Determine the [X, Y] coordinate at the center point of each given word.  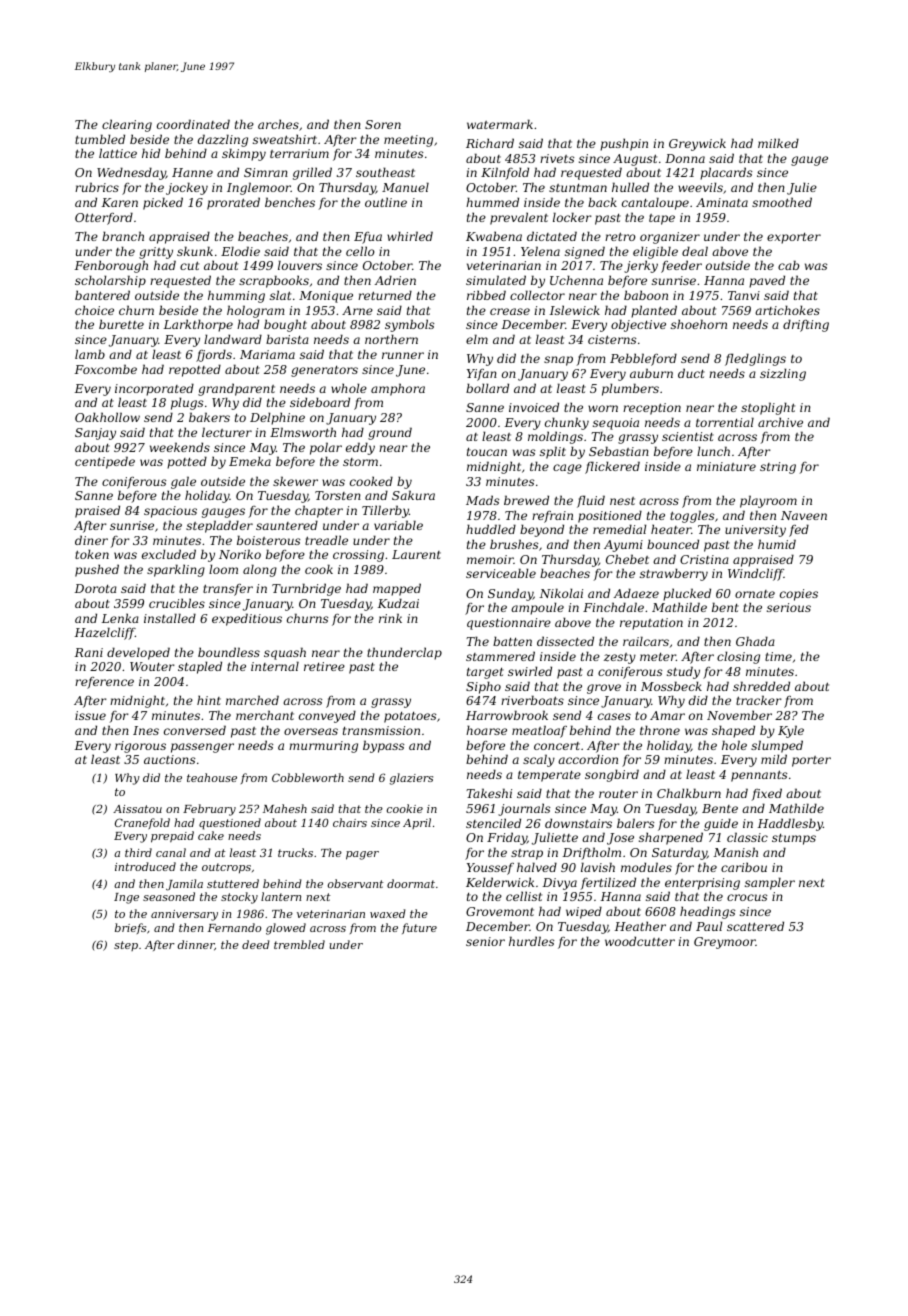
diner [91, 540]
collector [537, 295]
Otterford [104, 218]
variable [398, 525]
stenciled [493, 823]
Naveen [804, 515]
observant [356, 883]
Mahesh [285, 808]
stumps [794, 839]
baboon [646, 295]
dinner [196, 944]
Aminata [722, 202]
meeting [408, 141]
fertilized [608, 883]
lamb [90, 354]
